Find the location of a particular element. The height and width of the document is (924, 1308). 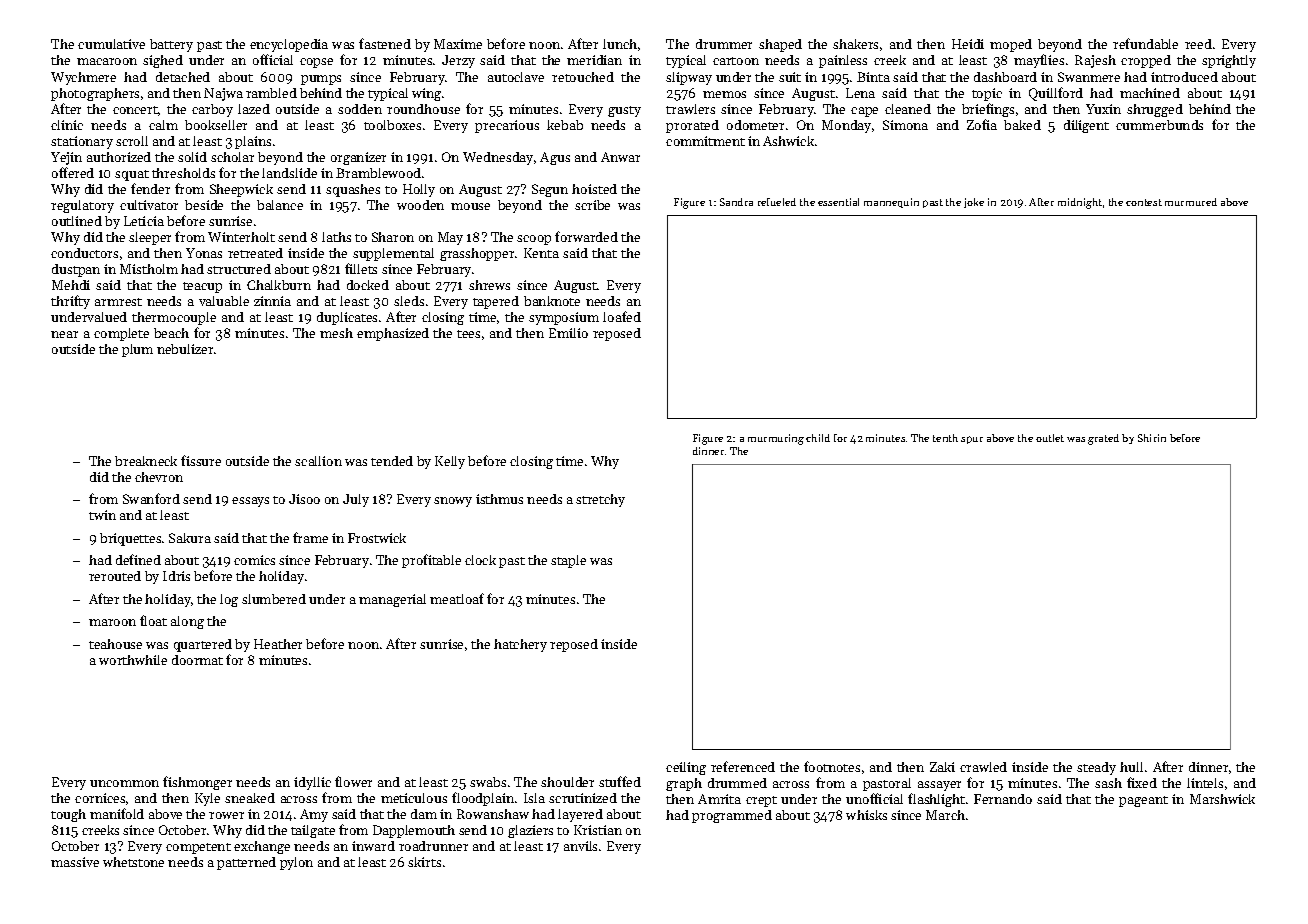

Wychmere is located at coordinates (83, 78).
